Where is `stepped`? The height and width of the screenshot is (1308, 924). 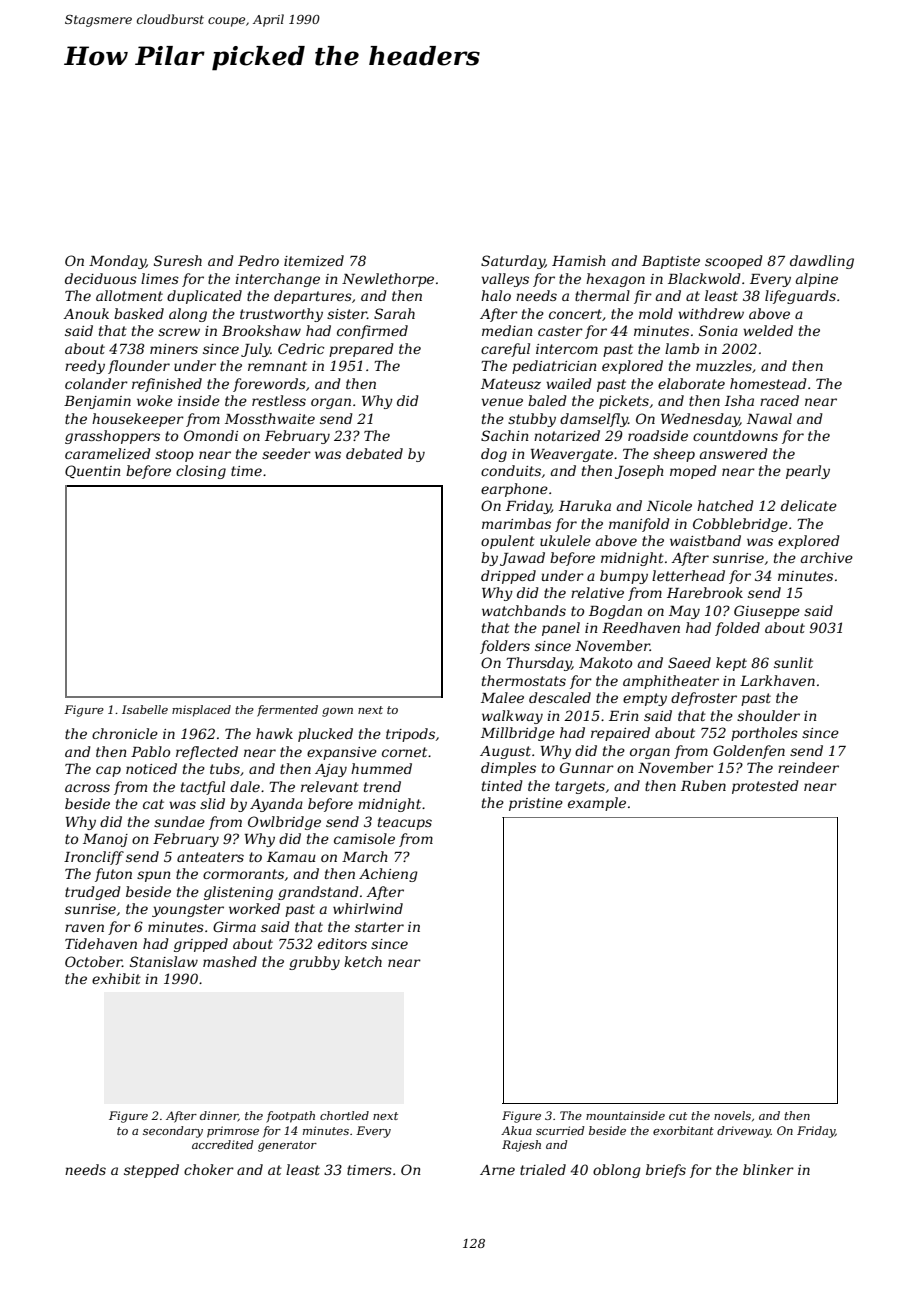 stepped is located at coordinates (151, 1171).
